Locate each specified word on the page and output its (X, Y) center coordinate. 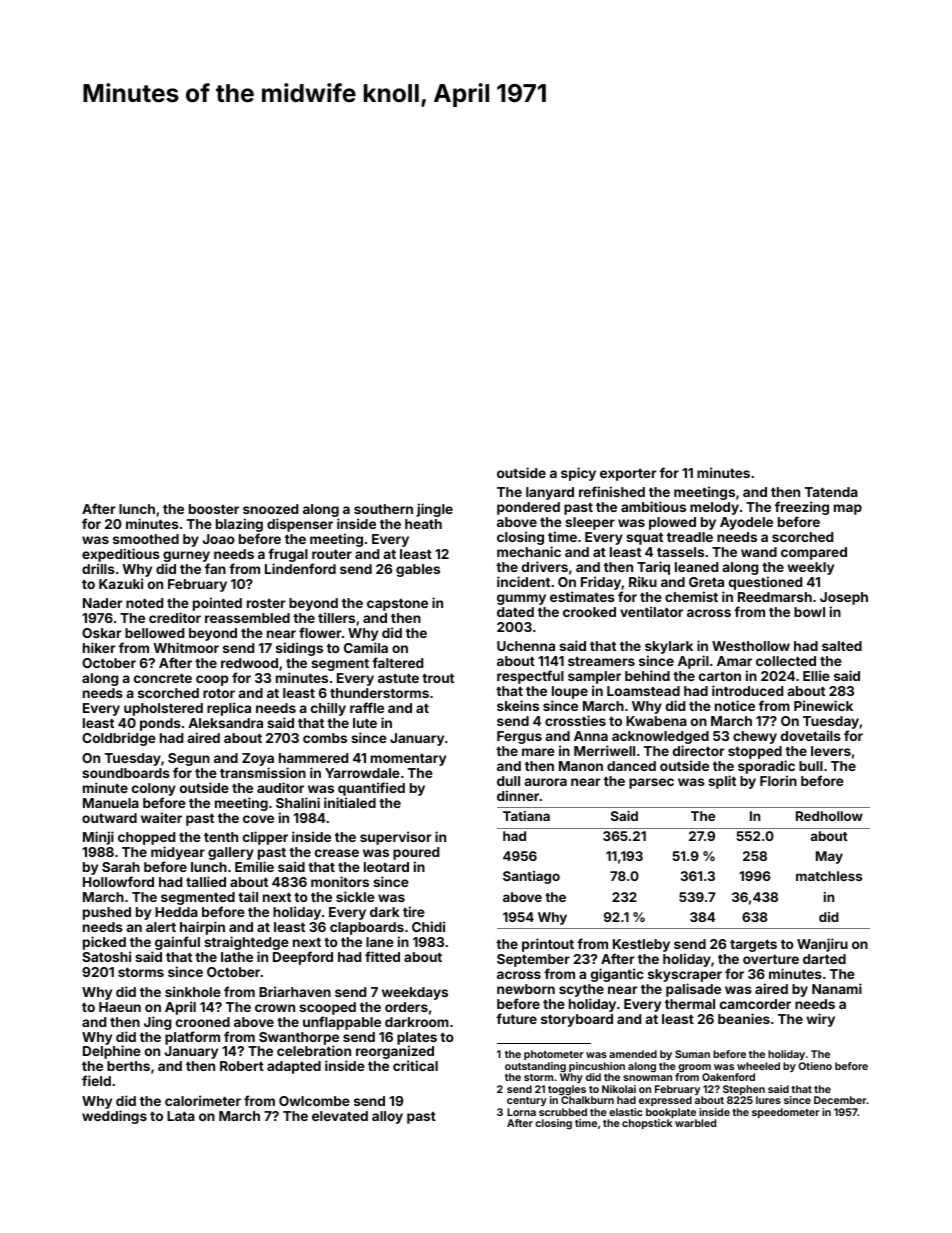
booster (214, 509)
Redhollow (829, 816)
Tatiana (526, 816)
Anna (591, 736)
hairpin (202, 928)
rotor (219, 693)
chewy (755, 737)
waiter (161, 817)
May (829, 857)
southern (383, 509)
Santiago (531, 877)
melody (714, 508)
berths (128, 1066)
